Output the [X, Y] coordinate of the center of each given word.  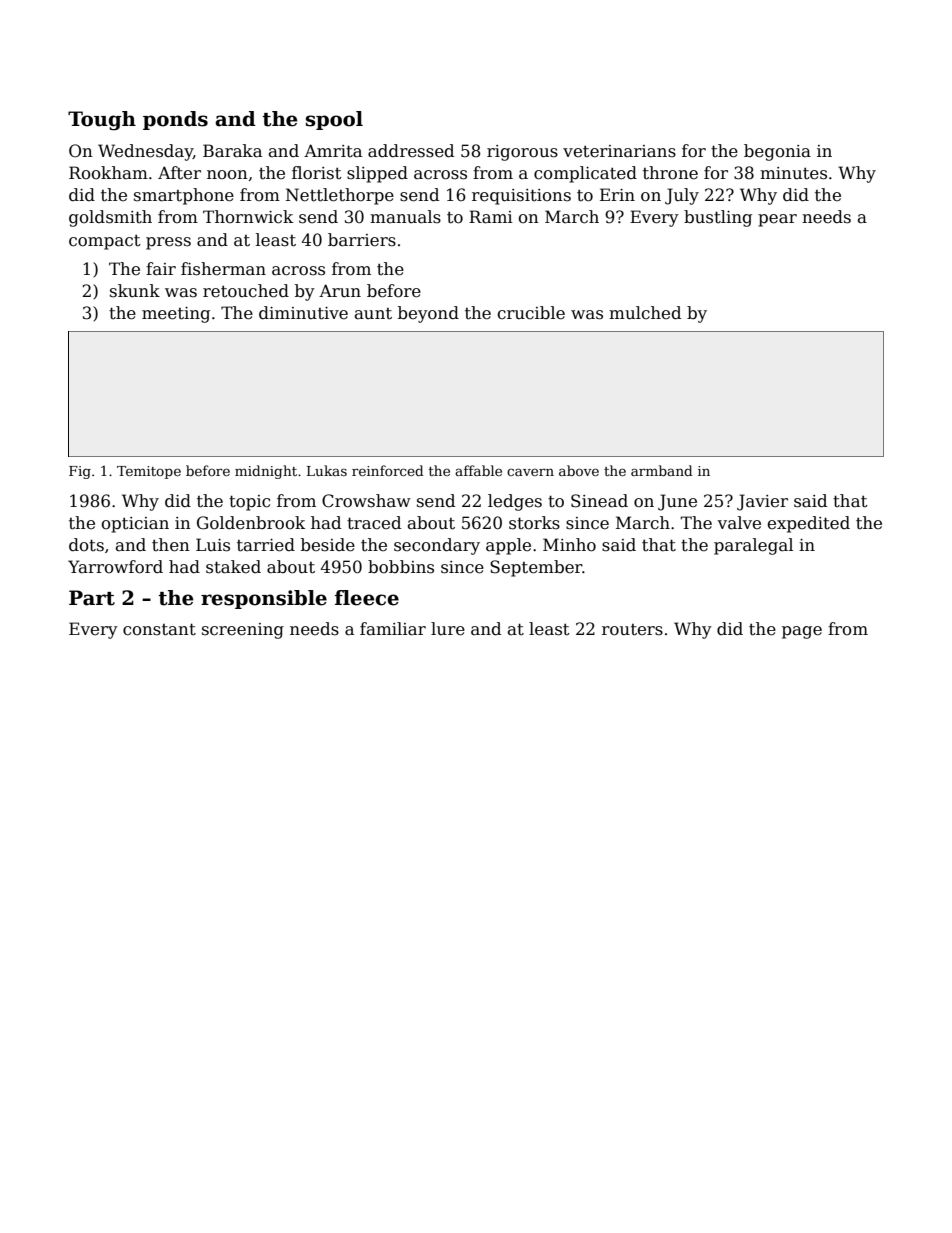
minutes [793, 173]
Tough [102, 121]
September [536, 568]
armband [662, 470]
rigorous [522, 153]
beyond [428, 314]
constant [159, 629]
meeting [176, 315]
